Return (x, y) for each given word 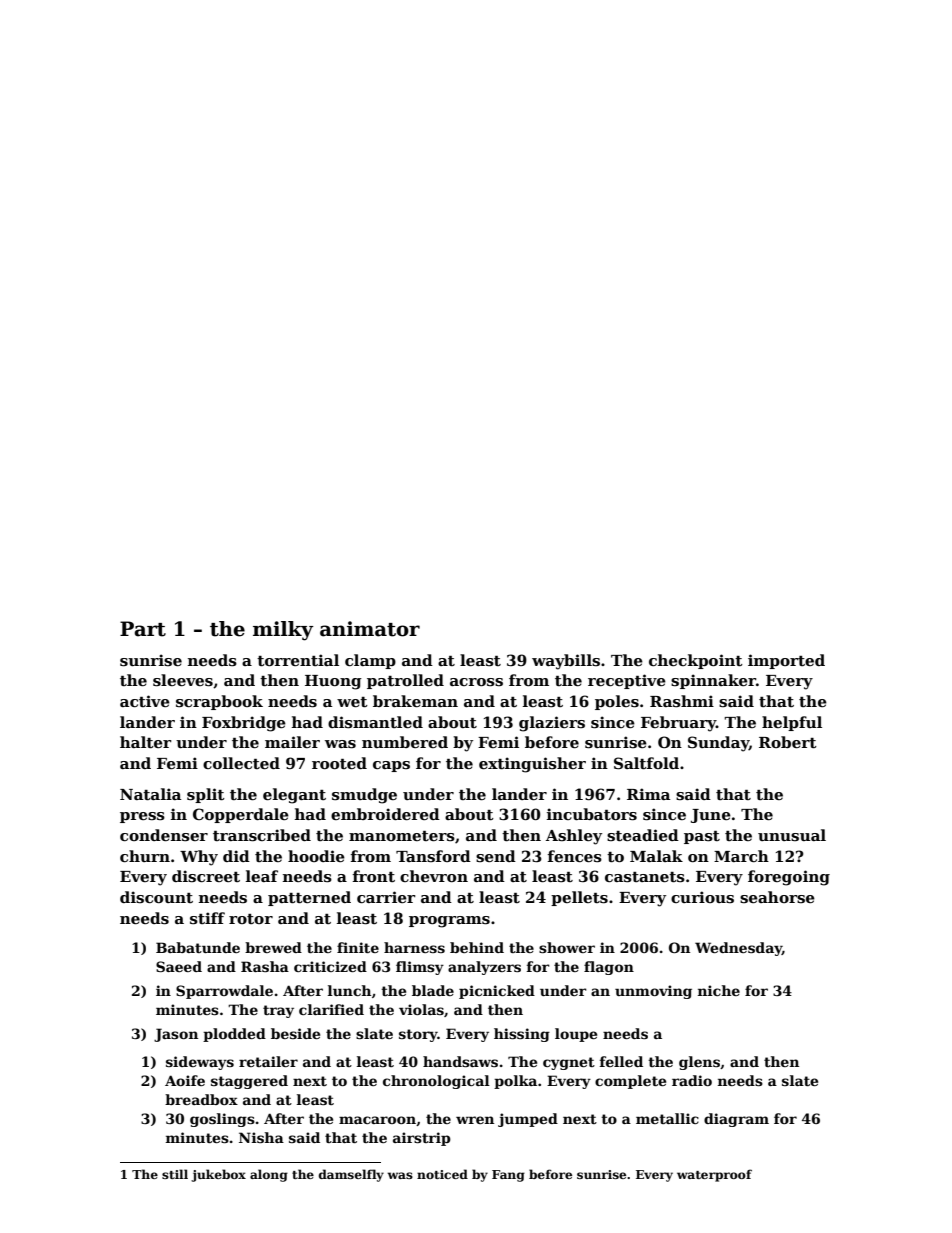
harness (414, 947)
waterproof (714, 1175)
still (175, 1174)
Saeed (179, 966)
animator (370, 629)
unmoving (653, 992)
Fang (508, 1176)
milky (283, 631)
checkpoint (696, 661)
